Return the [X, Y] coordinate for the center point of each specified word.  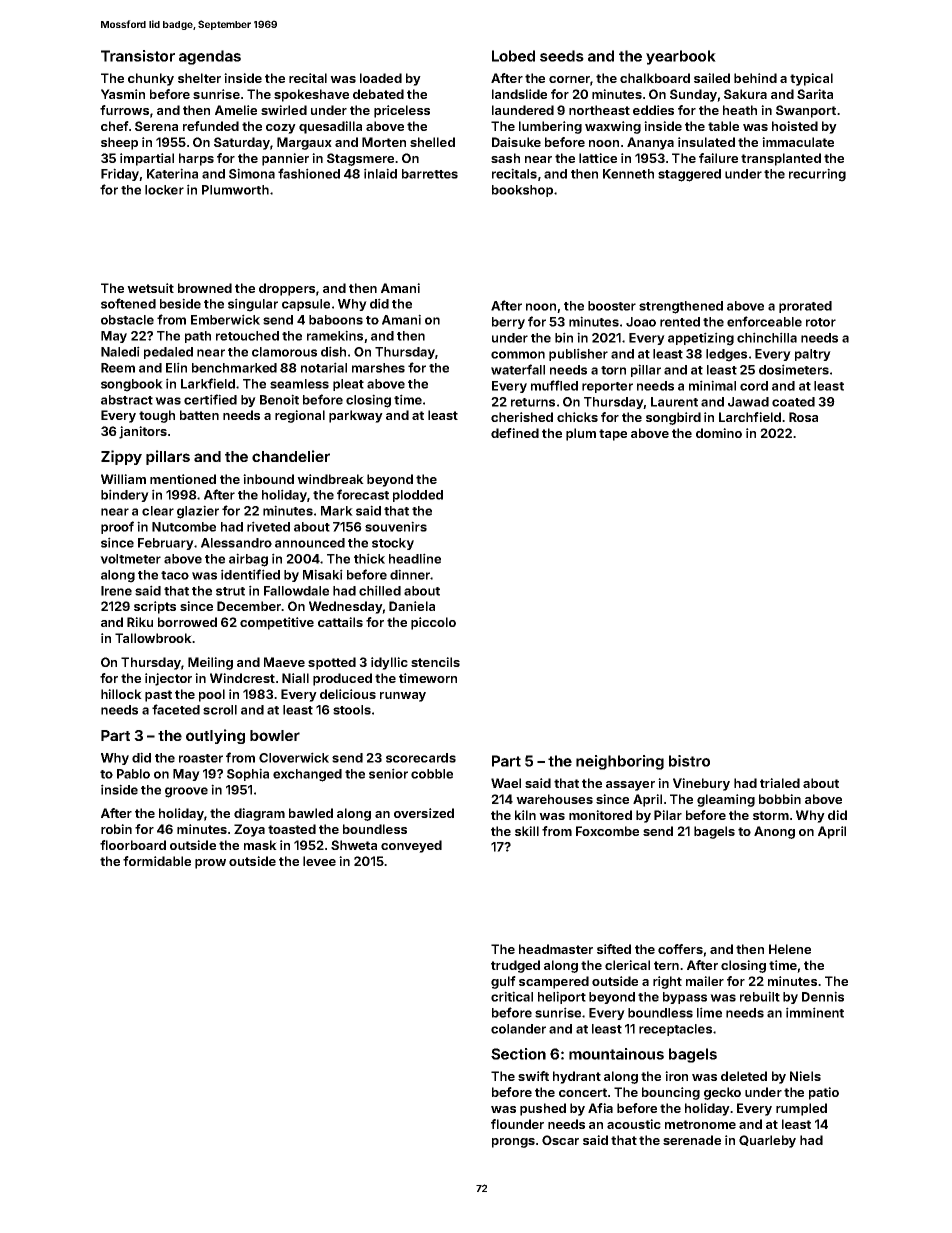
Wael [506, 783]
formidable [157, 861]
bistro [689, 761]
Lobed [513, 56]
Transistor [138, 56]
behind [755, 78]
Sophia [248, 774]
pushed [543, 1109]
